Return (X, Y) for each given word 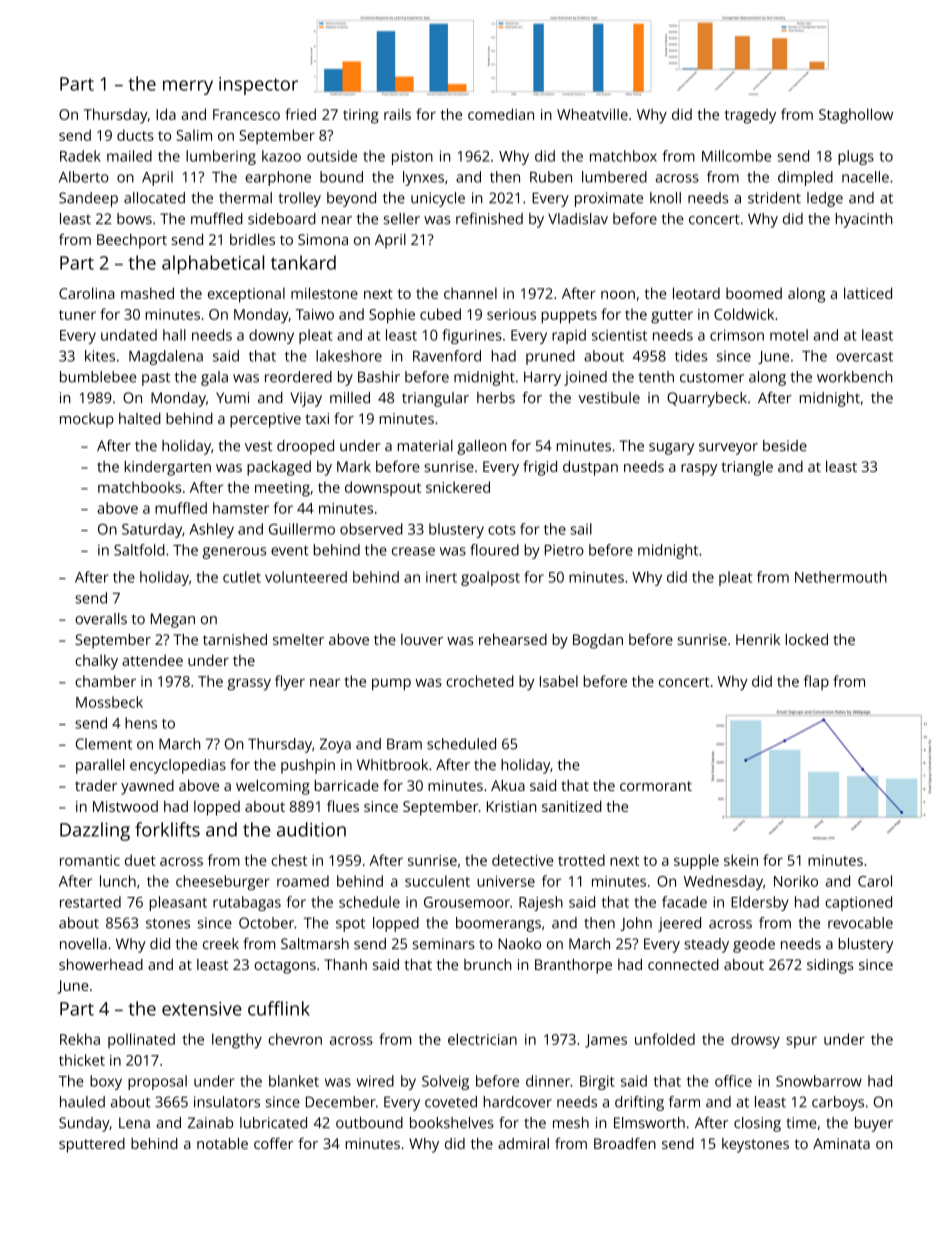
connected (683, 964)
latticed (868, 293)
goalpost (490, 578)
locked (807, 639)
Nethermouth (841, 577)
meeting (282, 489)
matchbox (623, 156)
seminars (444, 944)
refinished (489, 219)
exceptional (246, 295)
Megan (173, 620)
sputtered (92, 1145)
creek (221, 944)
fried (300, 114)
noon (618, 295)
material (425, 446)
